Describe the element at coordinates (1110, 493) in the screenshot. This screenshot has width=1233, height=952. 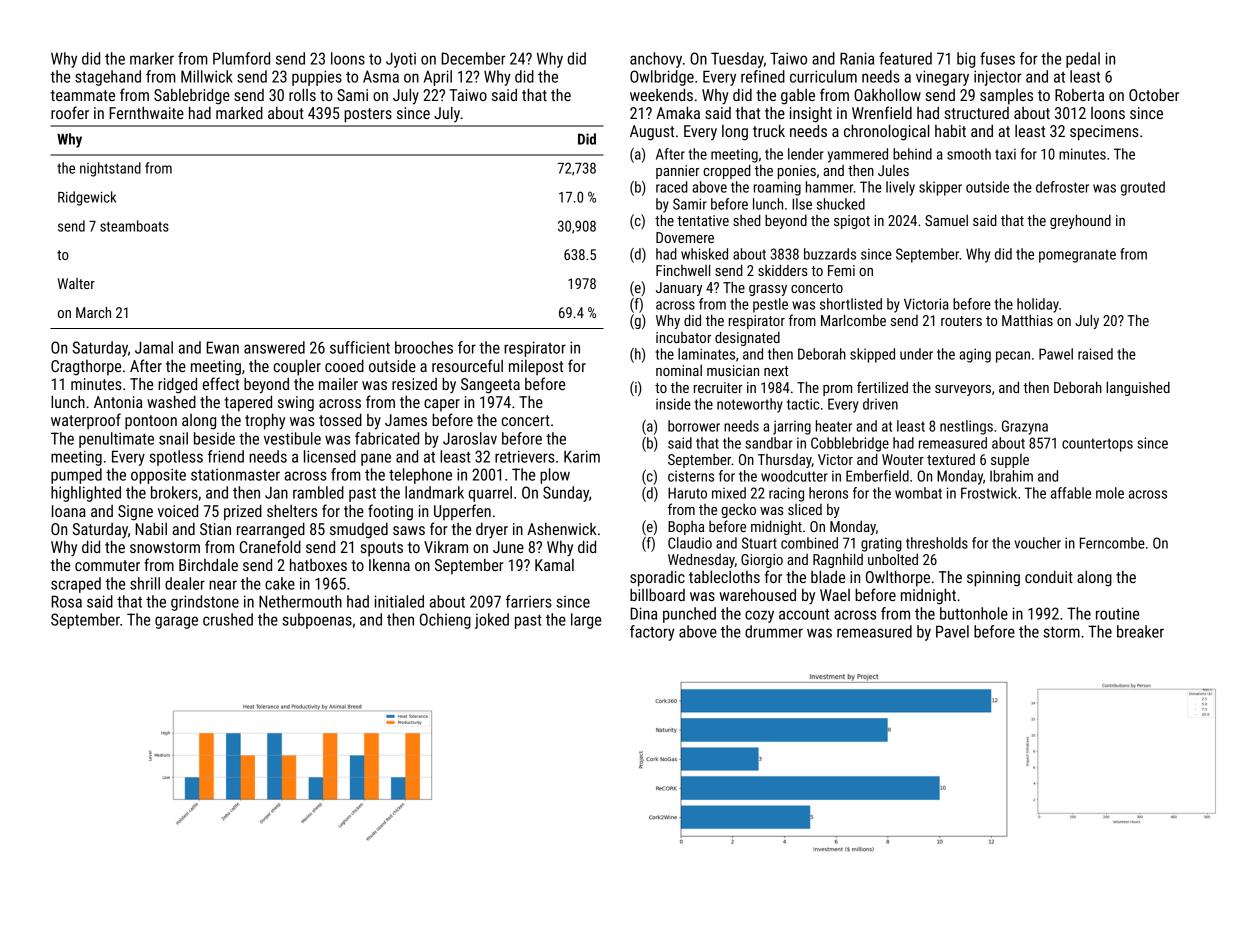
I see `mole` at that location.
